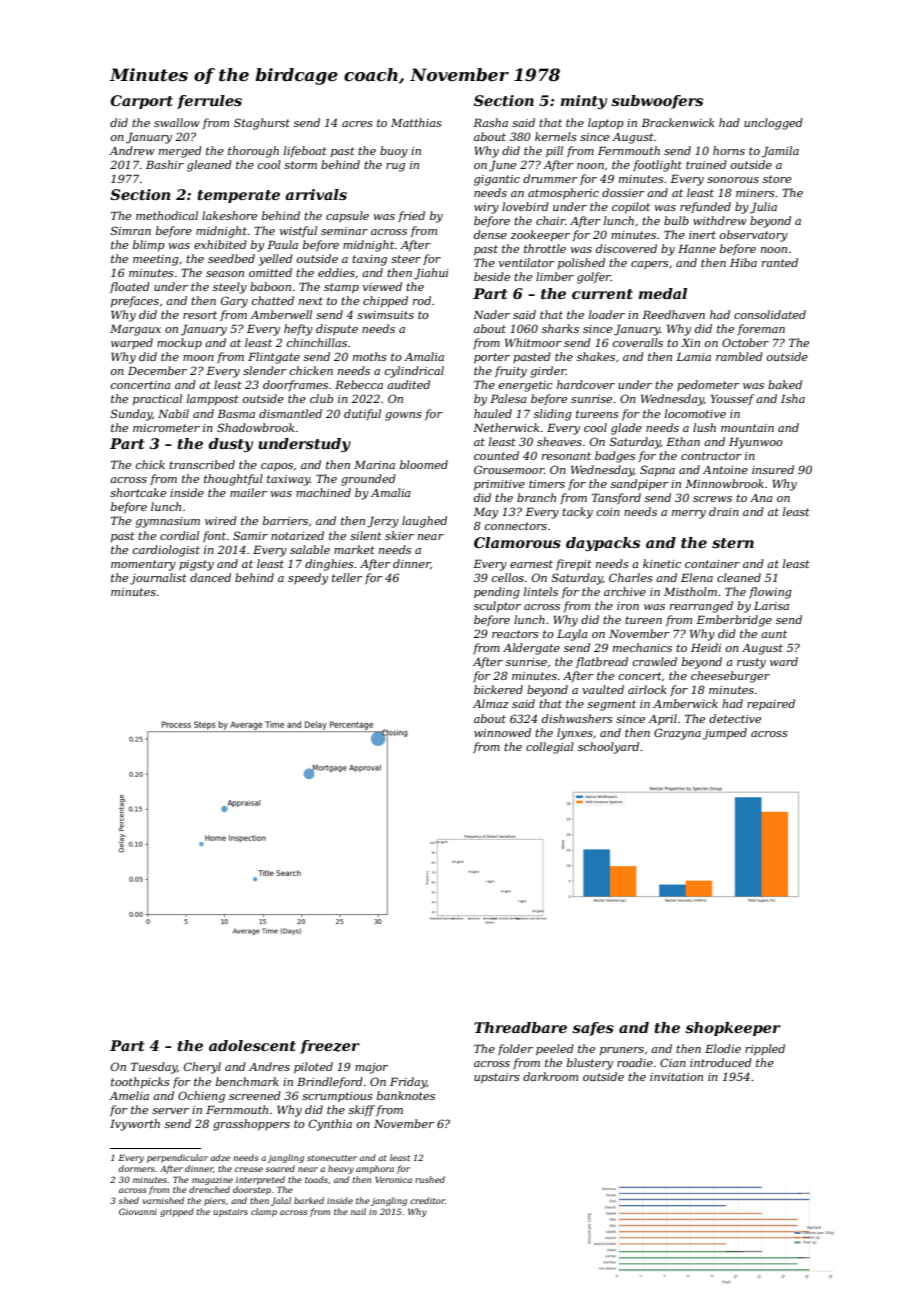  What do you see at coordinates (354, 549) in the screenshot?
I see `market` at bounding box center [354, 549].
